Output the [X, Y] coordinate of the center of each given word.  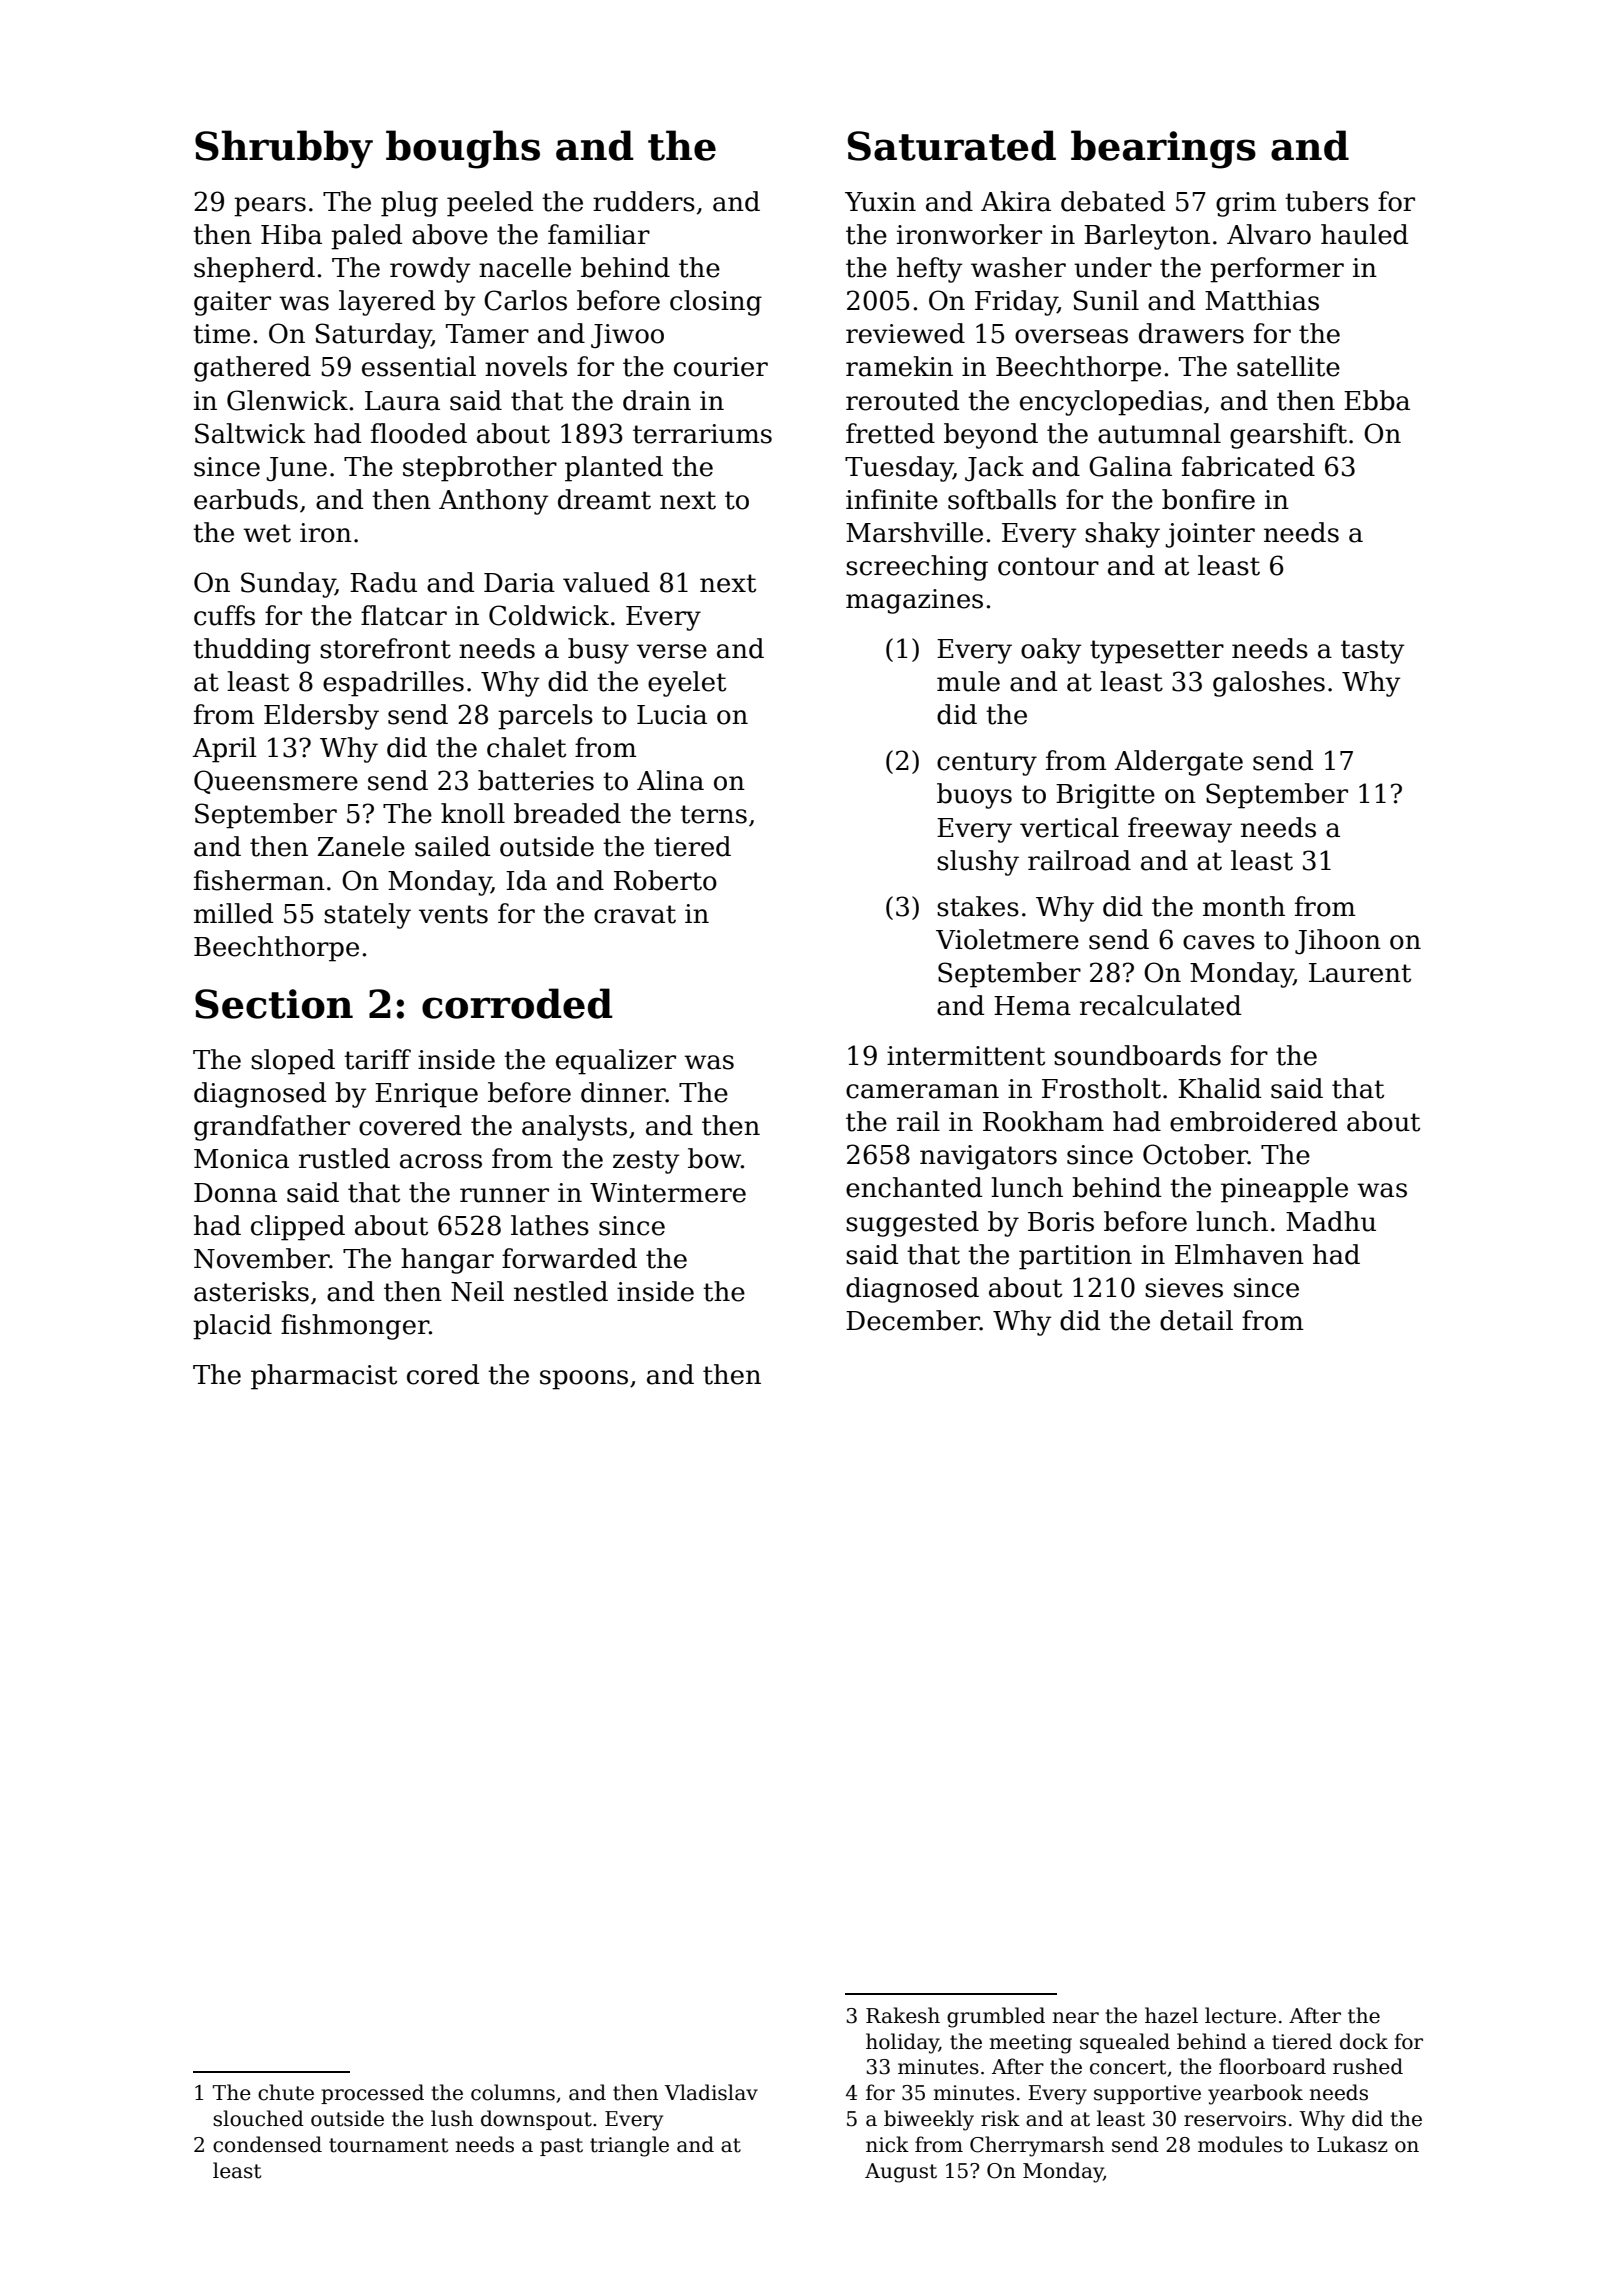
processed [372, 2094]
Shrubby [284, 149]
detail [1196, 1320]
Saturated [952, 145]
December [913, 1320]
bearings [1163, 149]
